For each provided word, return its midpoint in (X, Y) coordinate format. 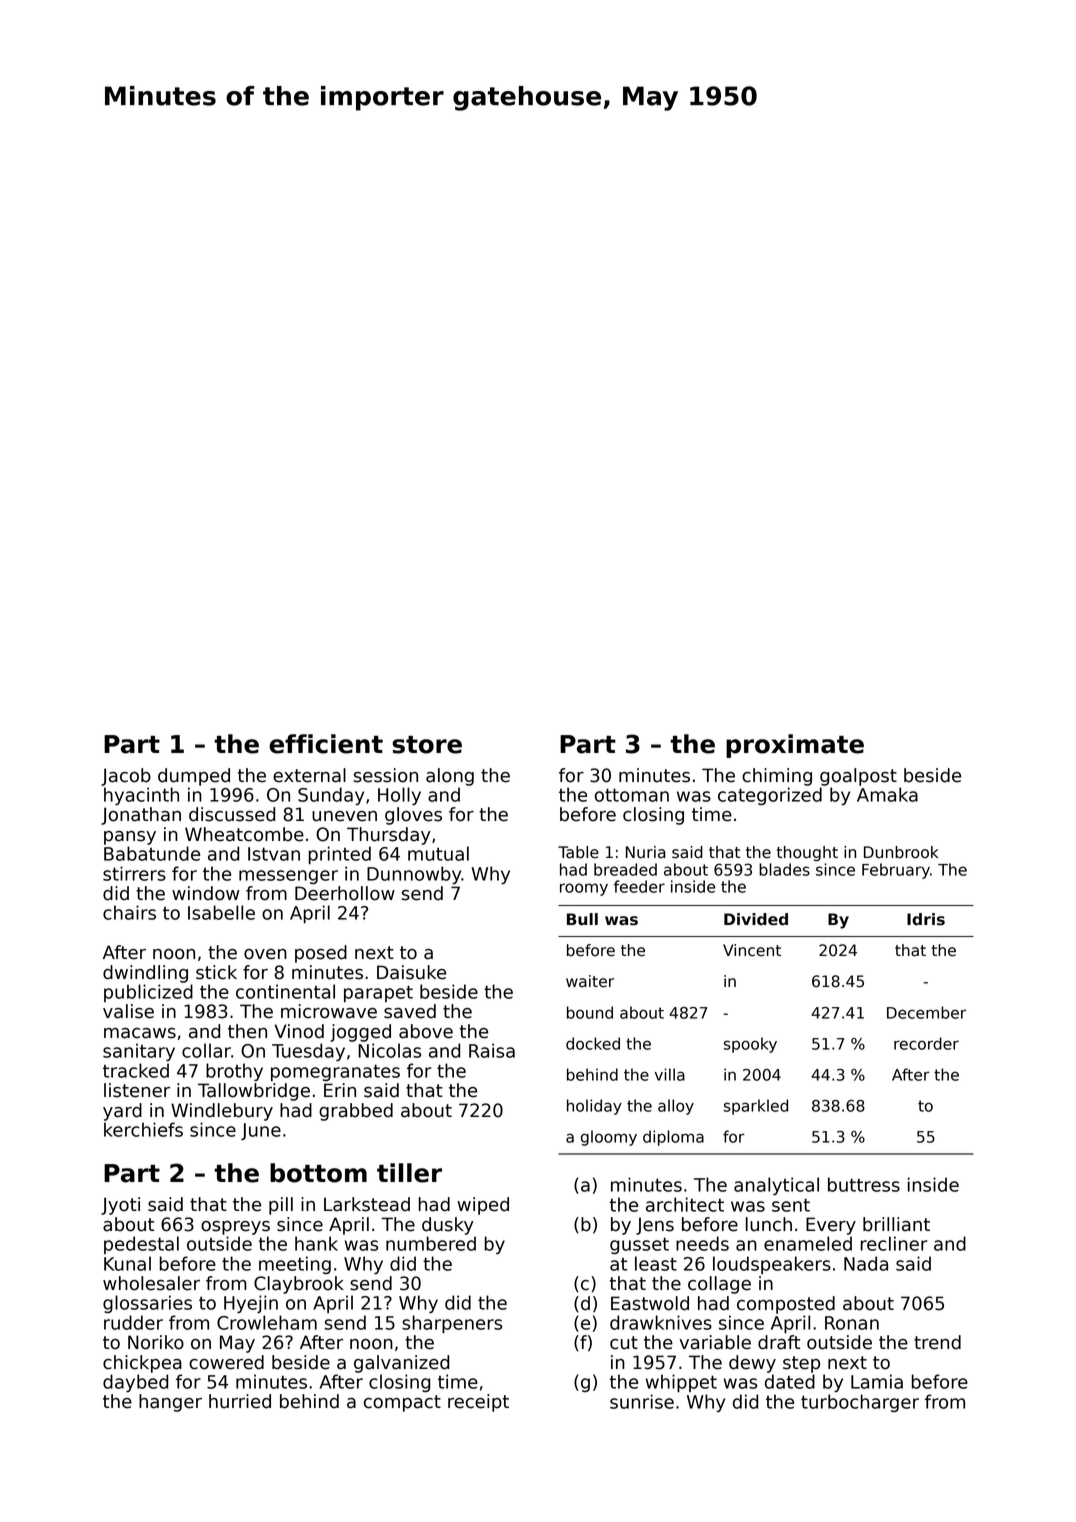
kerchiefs (143, 1129)
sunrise (642, 1401)
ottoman (632, 795)
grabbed (356, 1112)
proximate (795, 746)
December (926, 1012)
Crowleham (267, 1322)
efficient (326, 744)
